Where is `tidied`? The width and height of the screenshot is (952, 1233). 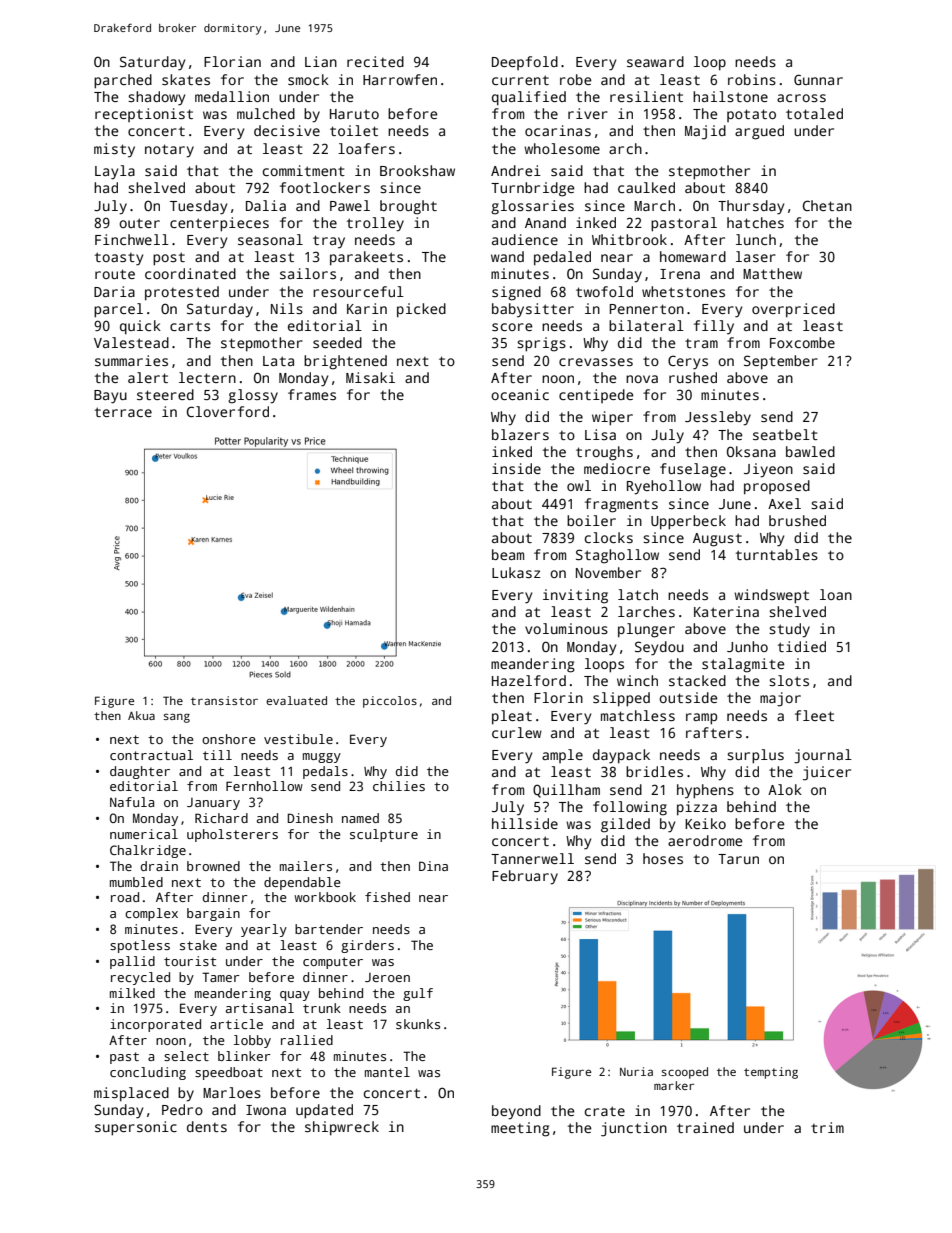
tidied is located at coordinates (802, 646).
